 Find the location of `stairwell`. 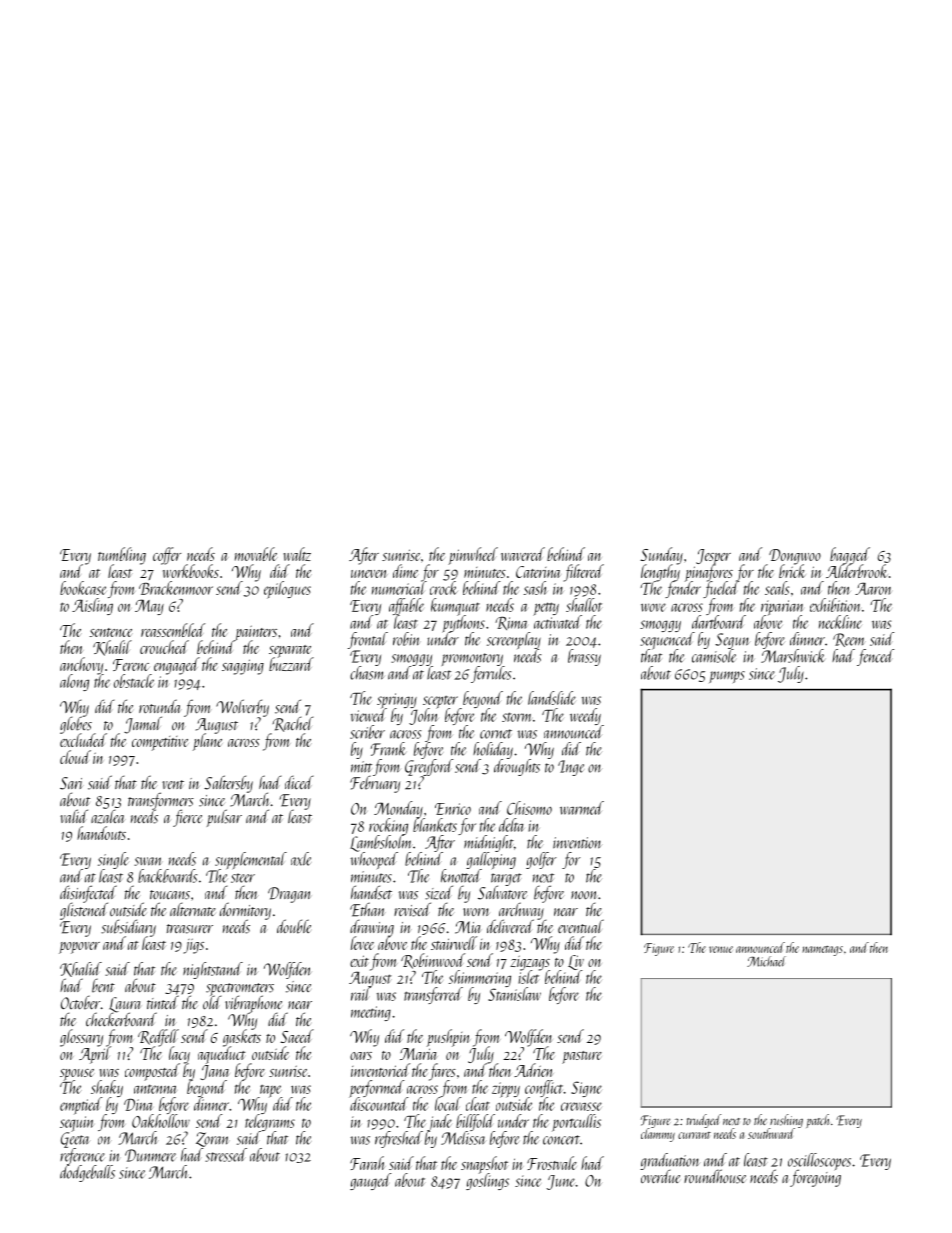

stairwell is located at coordinates (454, 943).
